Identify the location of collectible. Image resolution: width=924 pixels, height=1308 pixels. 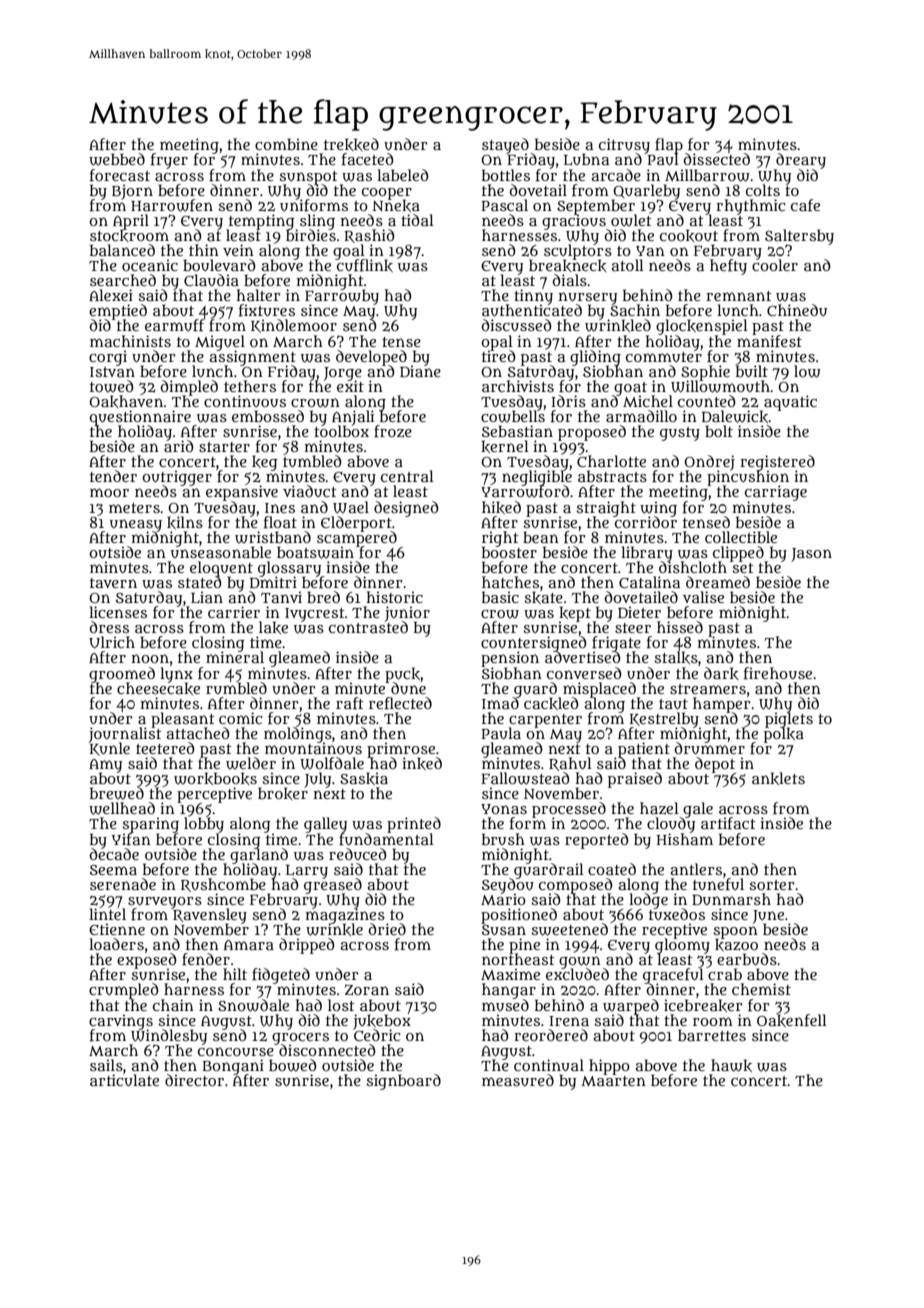
(741, 537).
